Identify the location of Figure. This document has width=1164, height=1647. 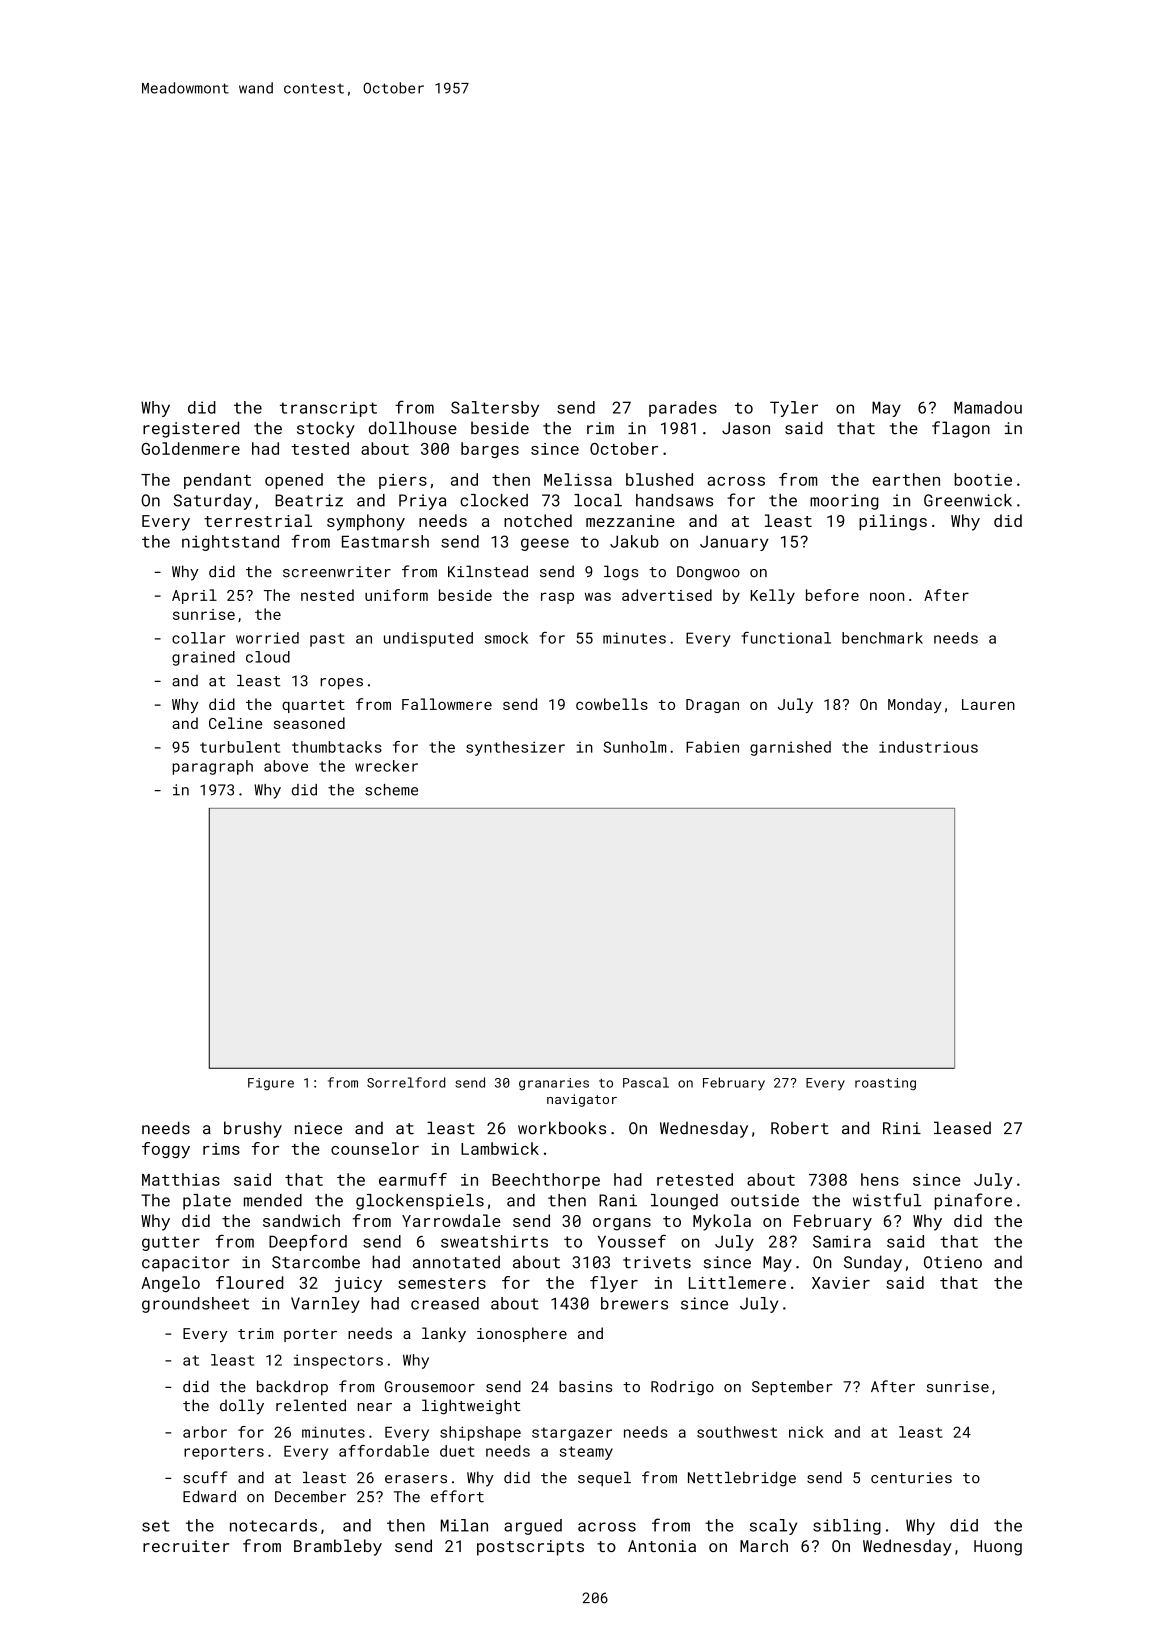
(271, 1084).
